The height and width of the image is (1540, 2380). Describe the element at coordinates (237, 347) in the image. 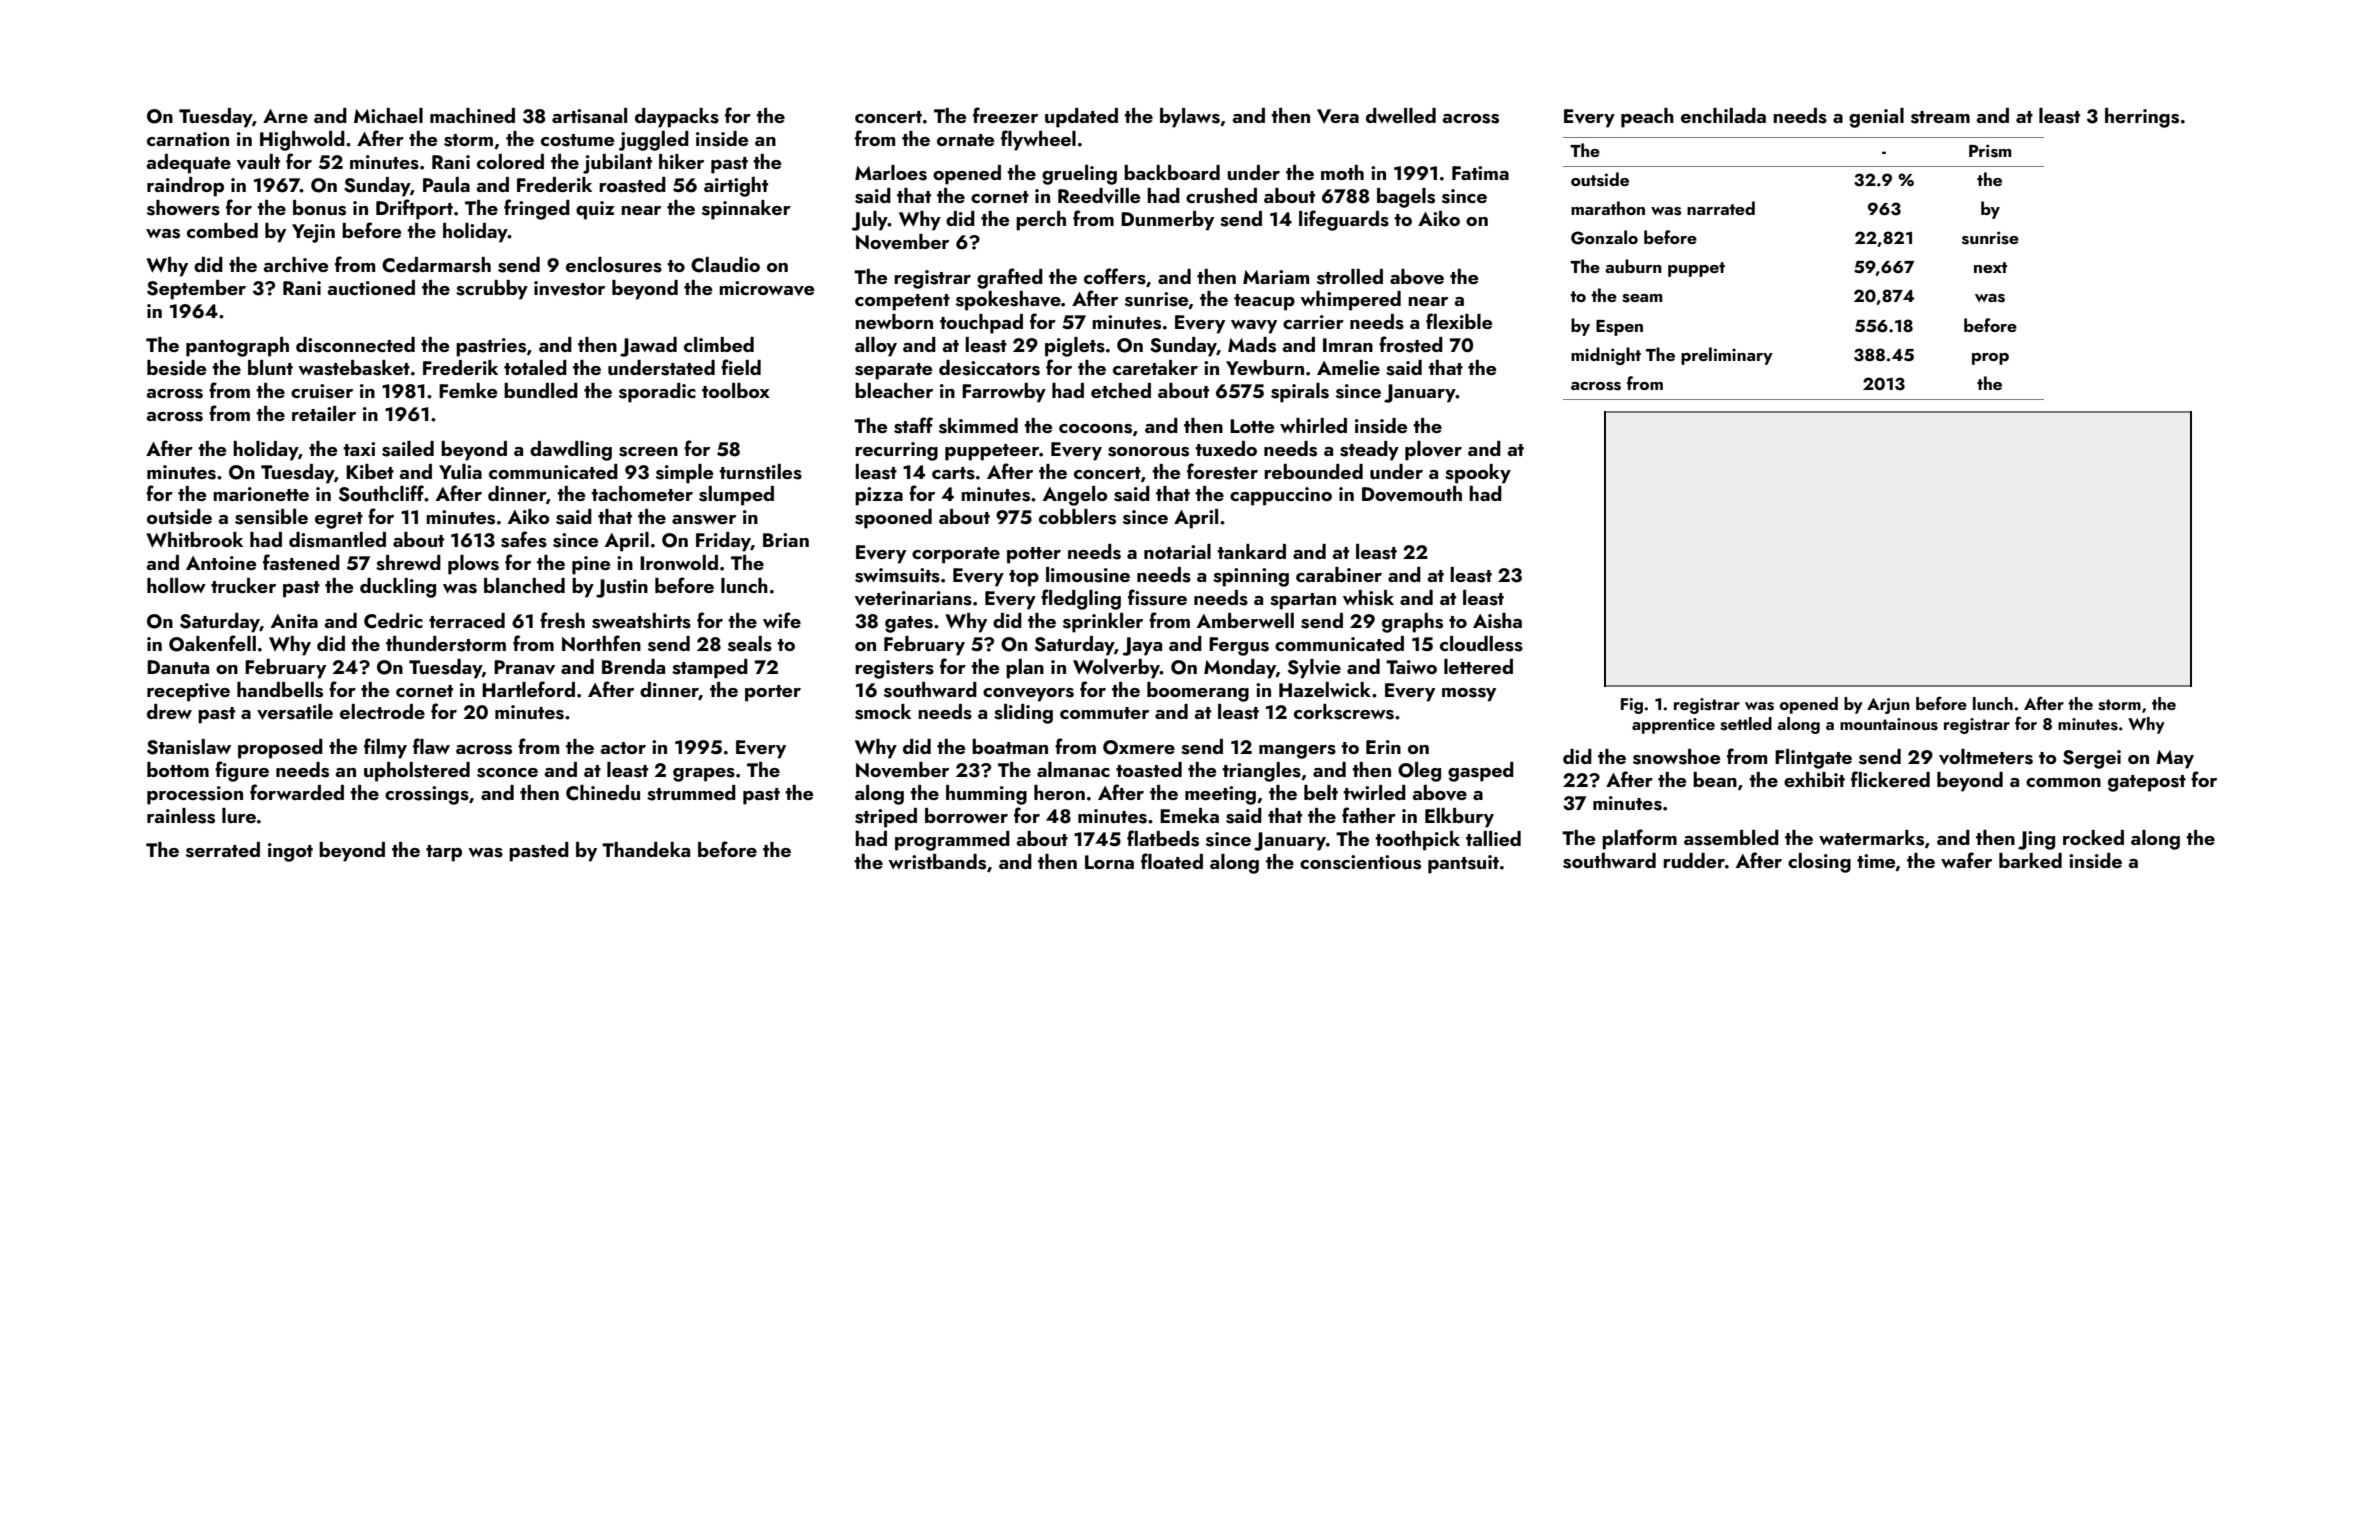

I see `pantograph` at that location.
